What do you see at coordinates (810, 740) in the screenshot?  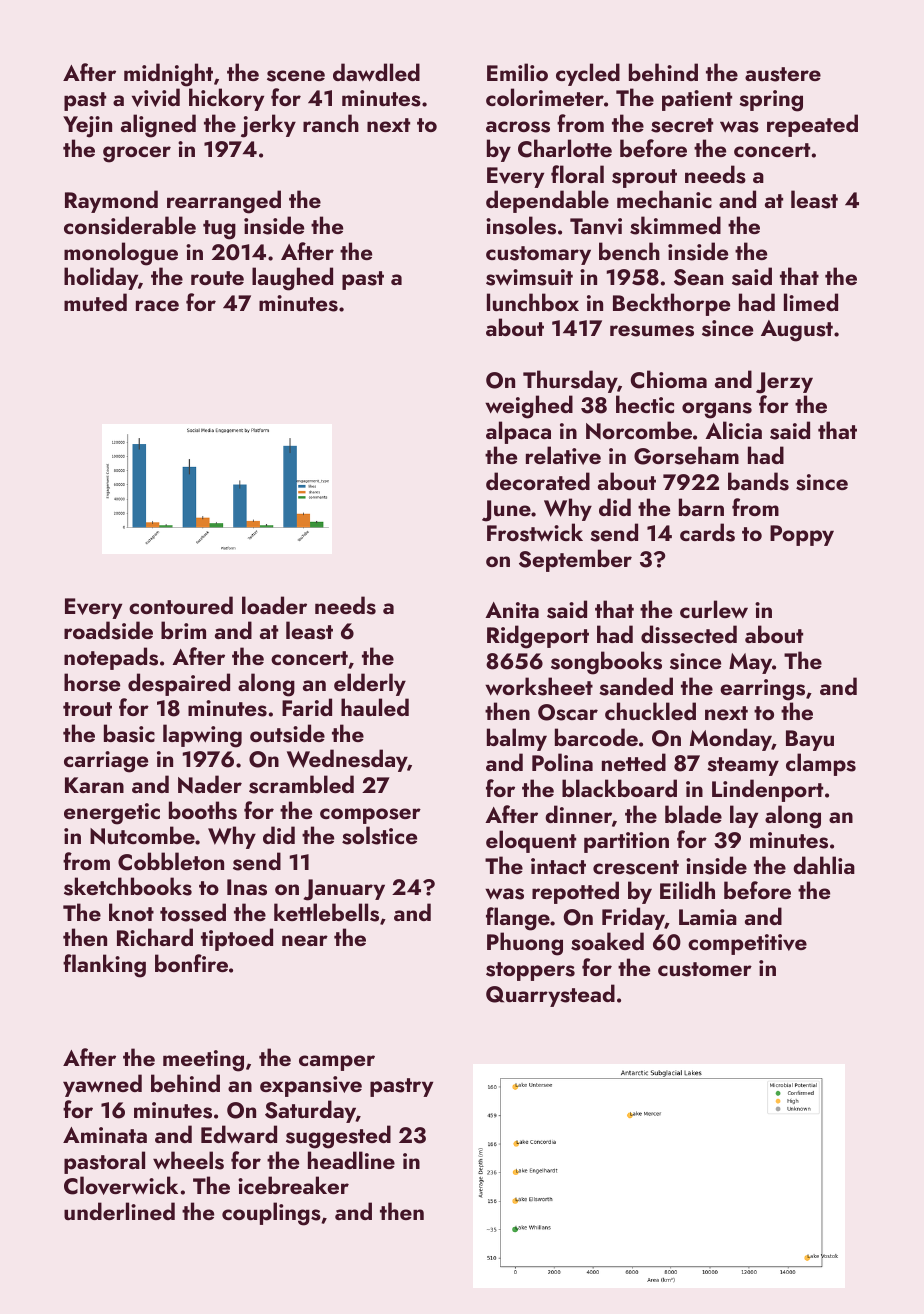 I see `Bayu` at bounding box center [810, 740].
